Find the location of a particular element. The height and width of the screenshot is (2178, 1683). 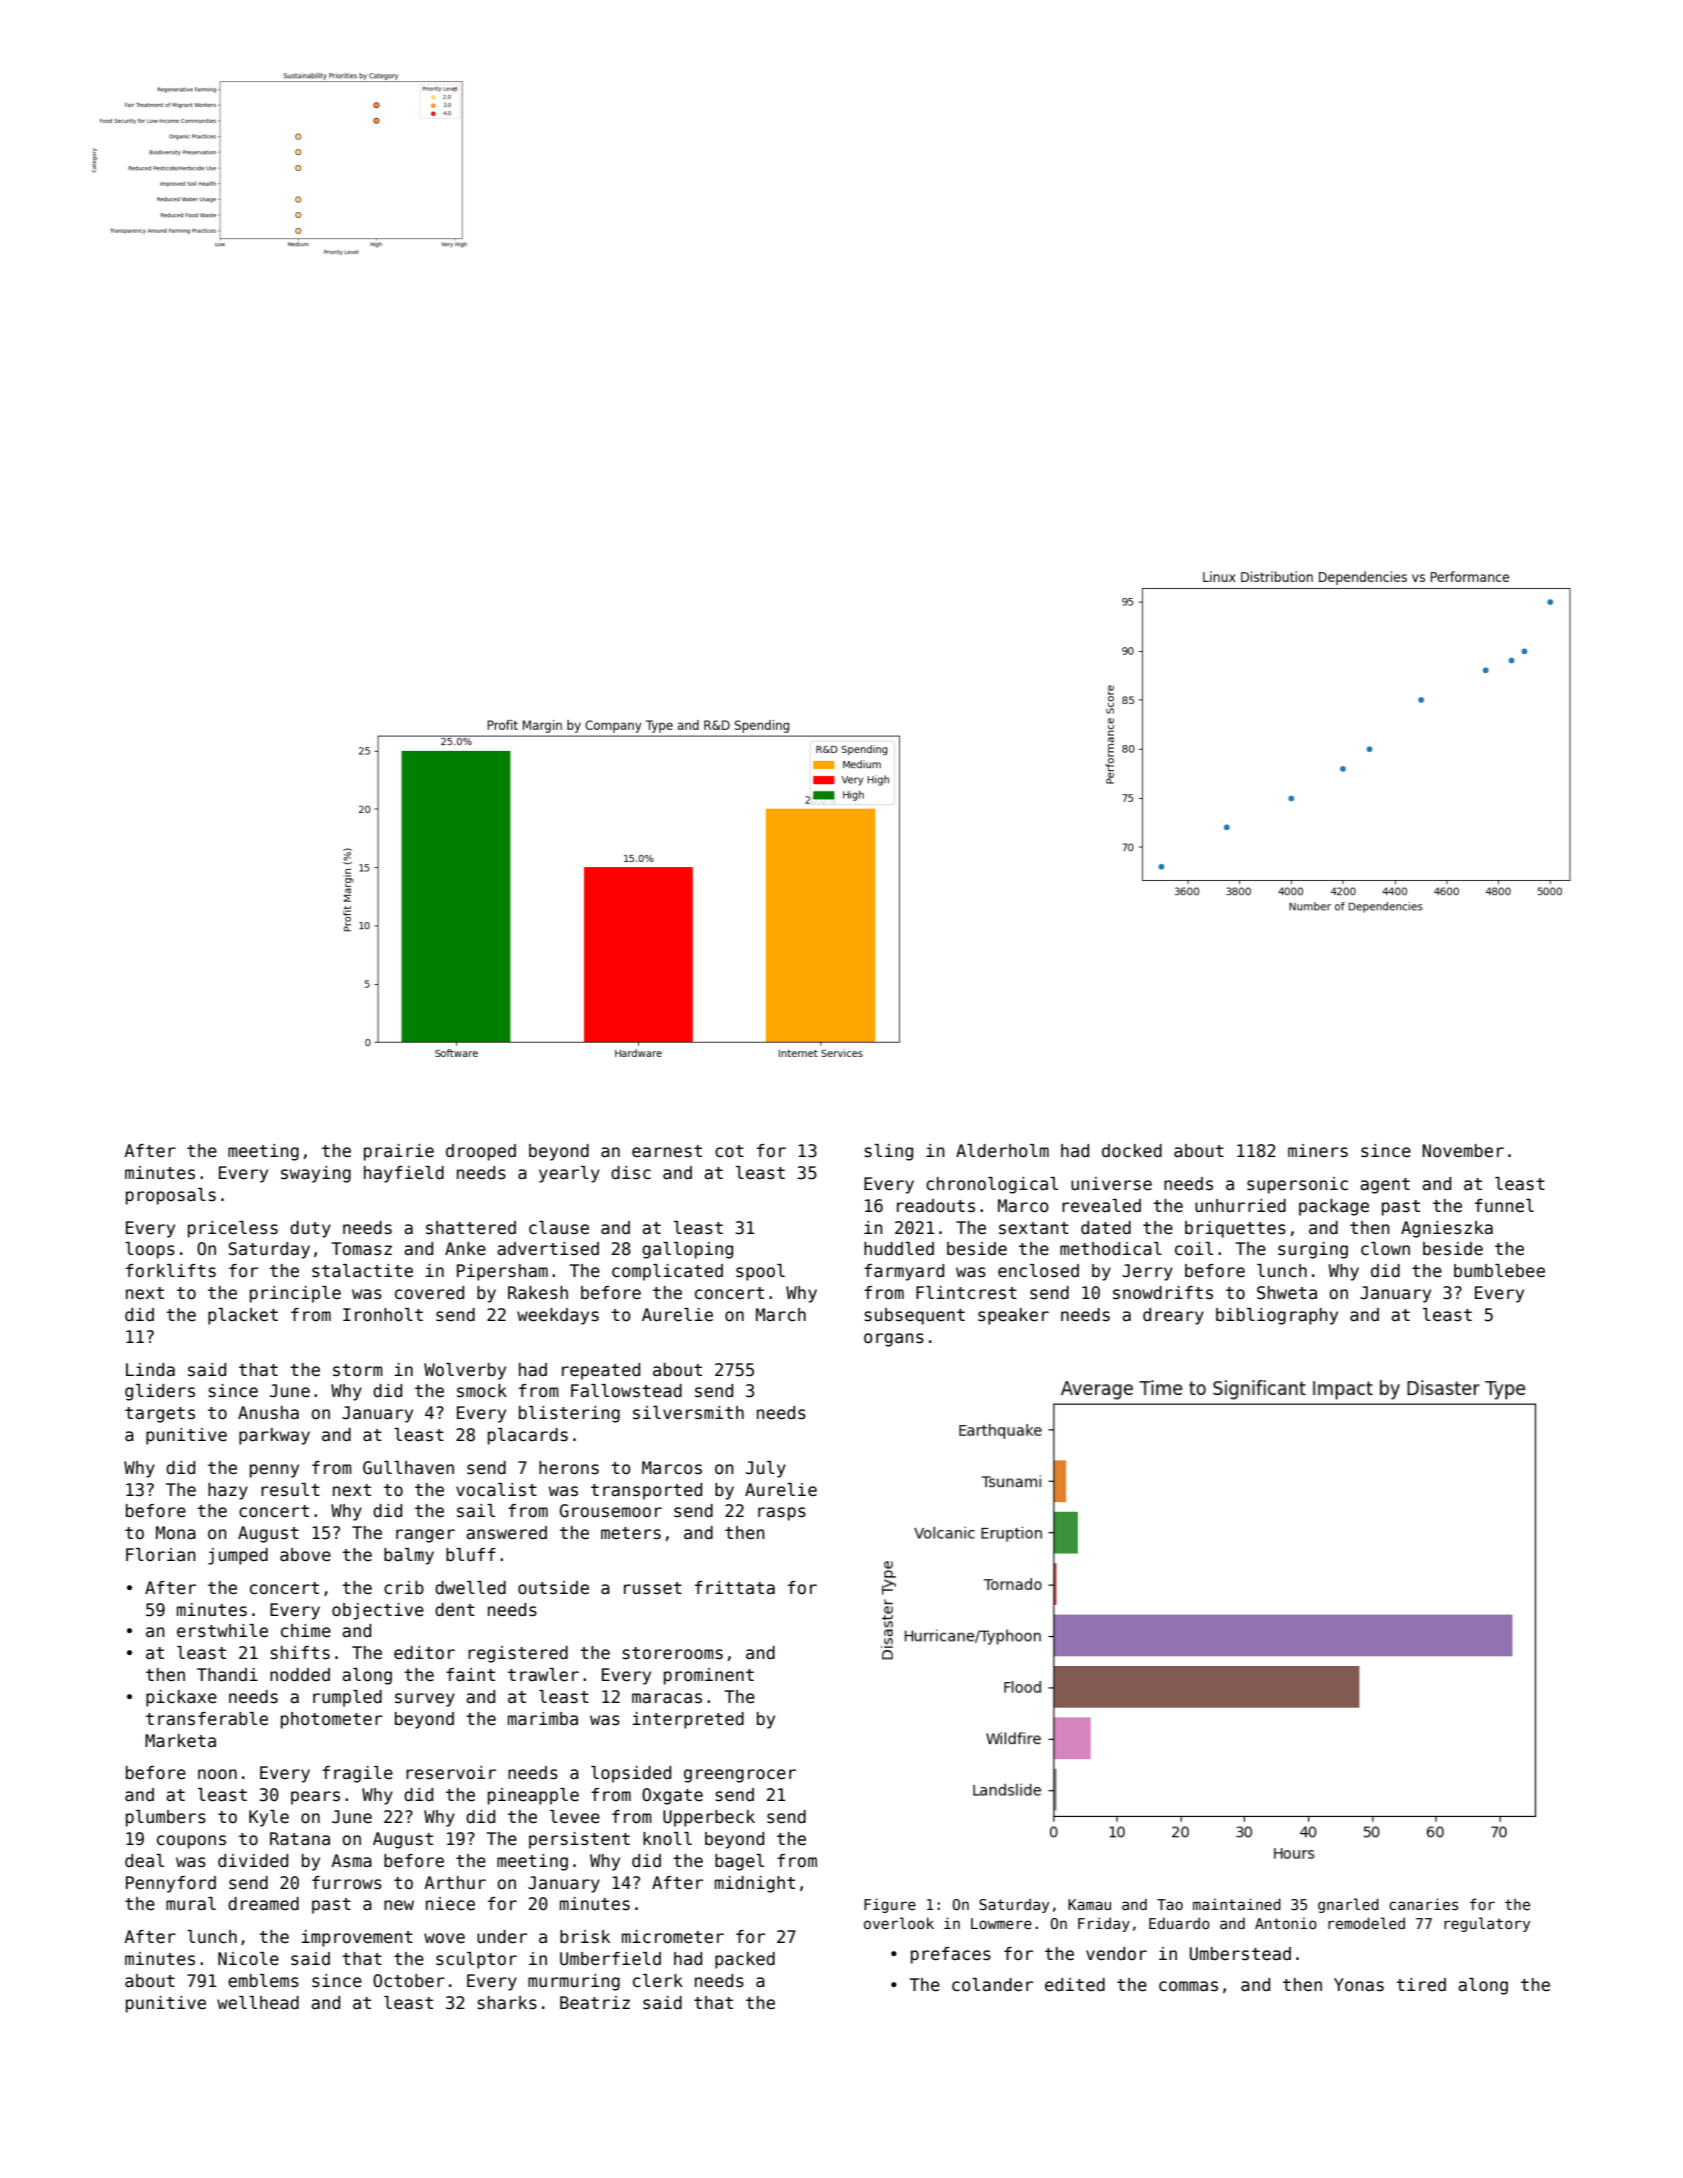

commas is located at coordinates (1188, 1986).
